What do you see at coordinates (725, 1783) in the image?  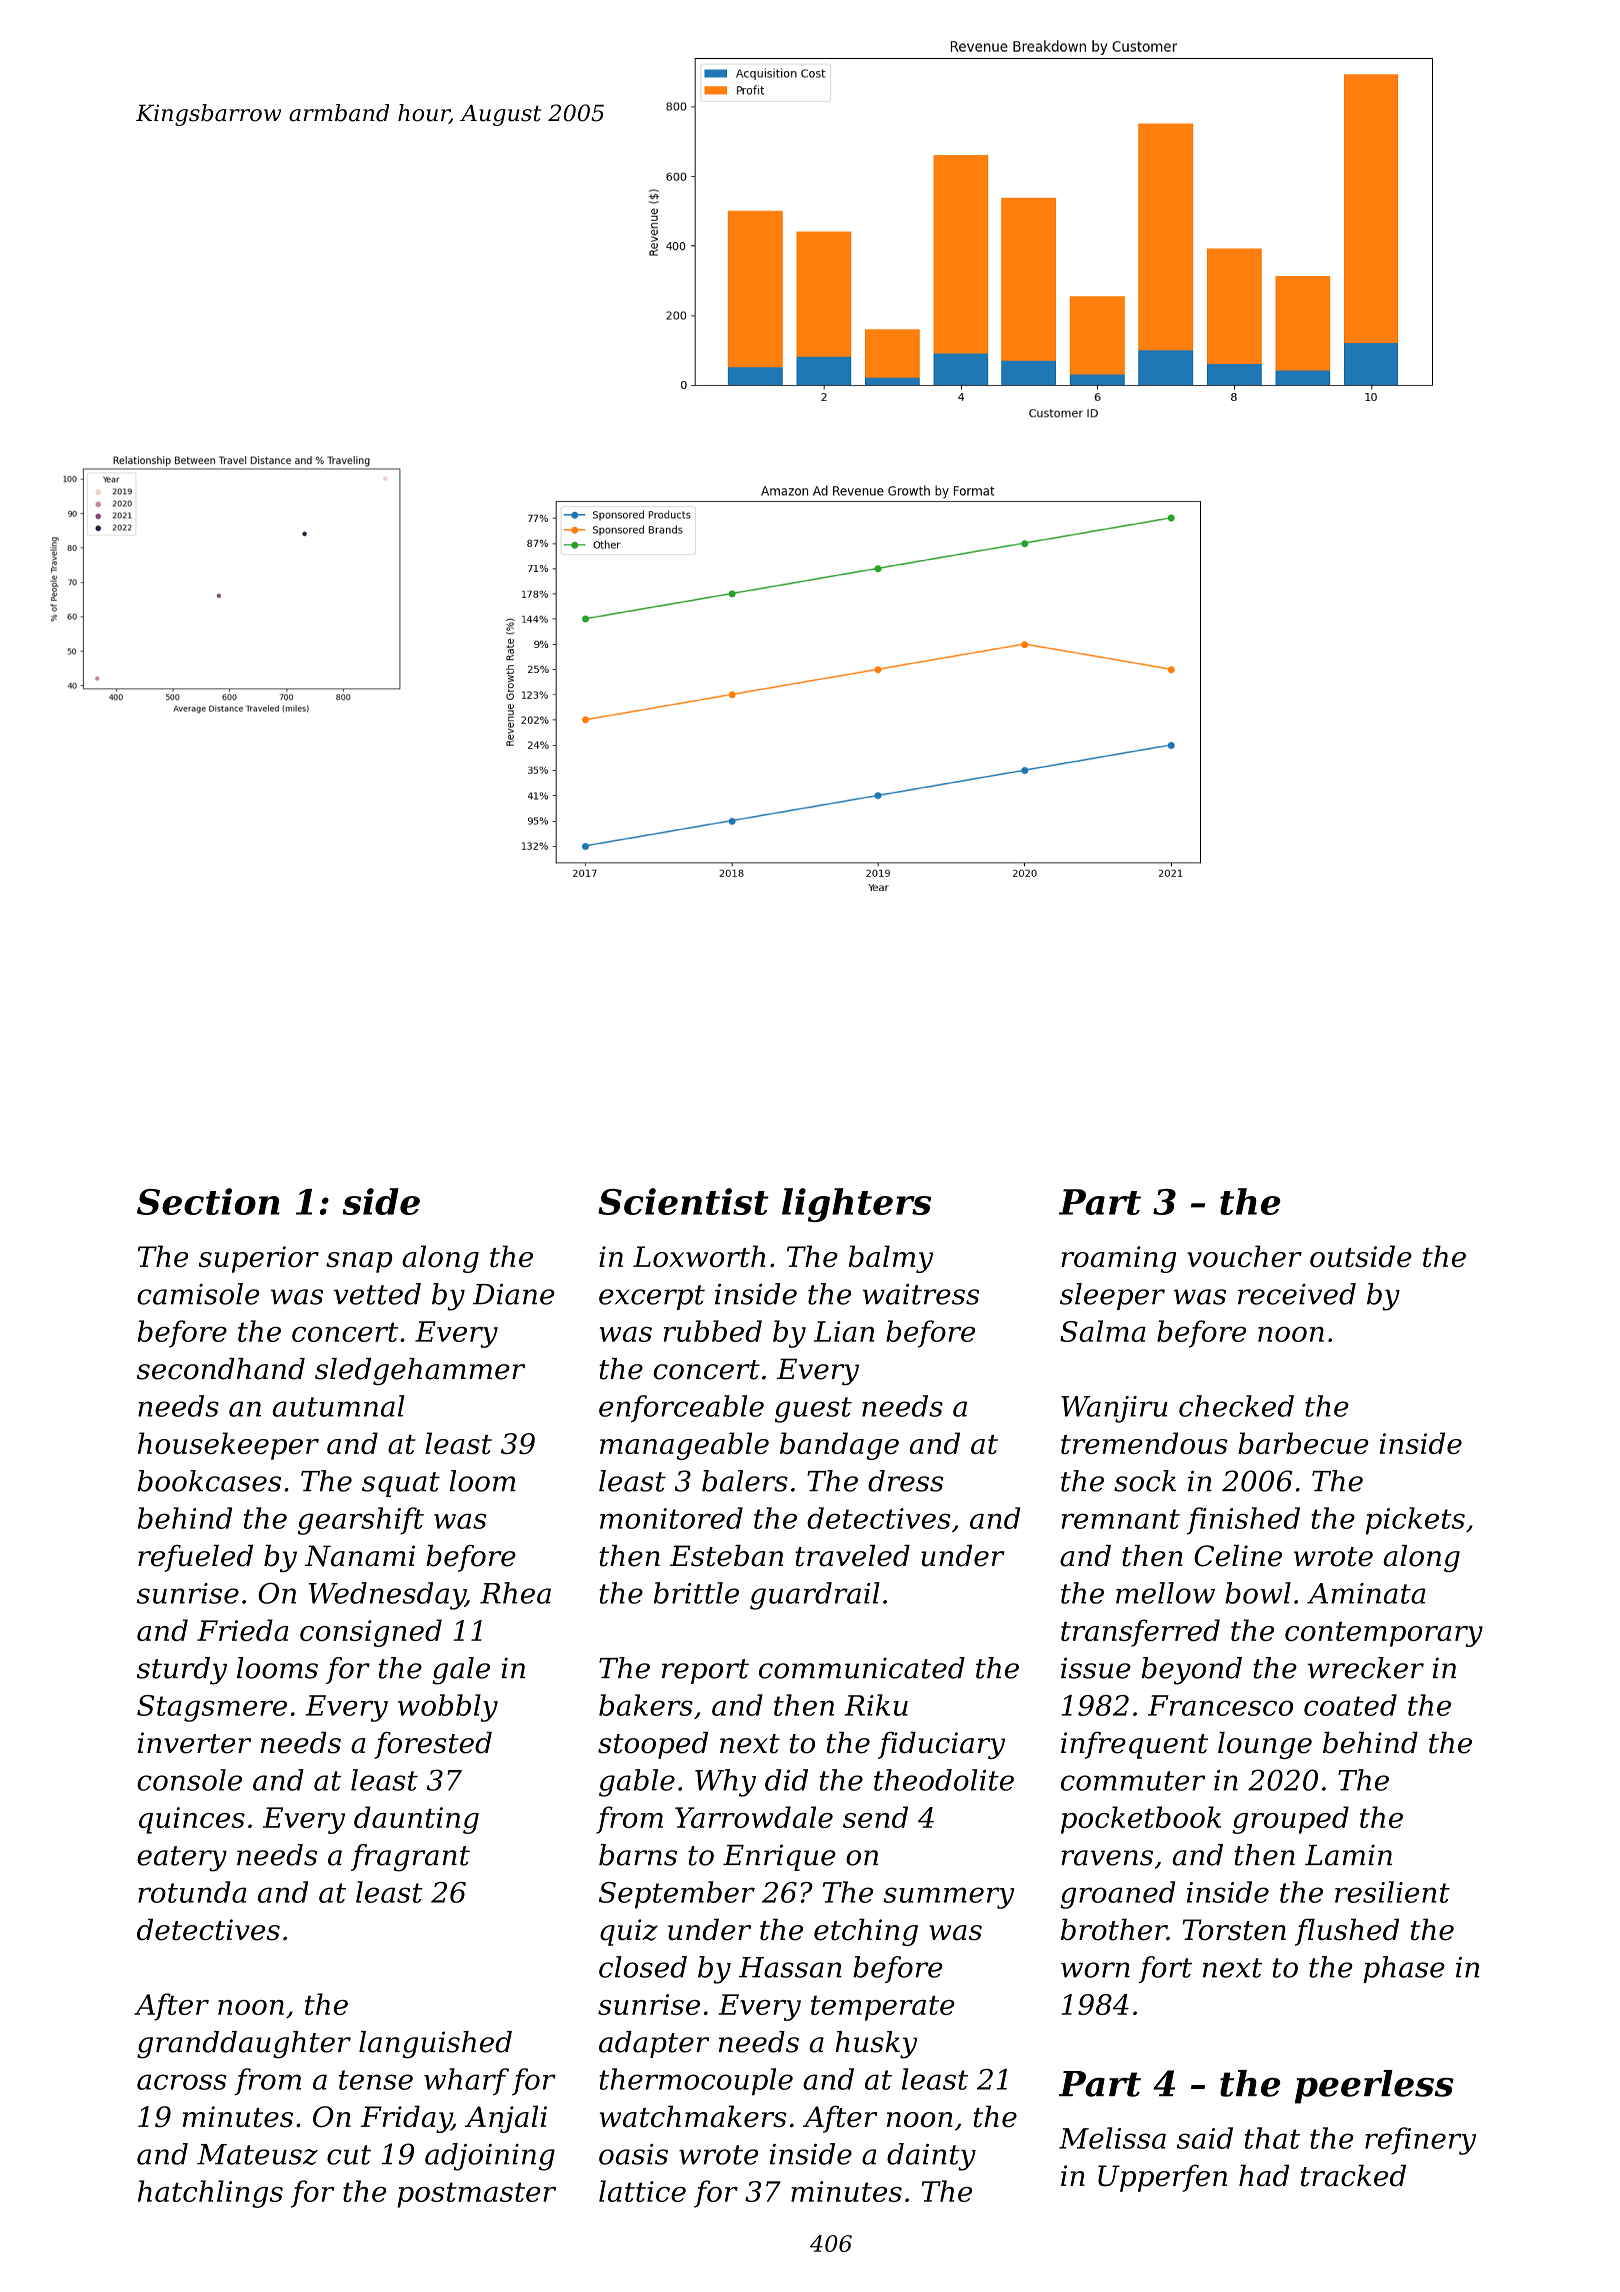 I see `Why` at bounding box center [725, 1783].
